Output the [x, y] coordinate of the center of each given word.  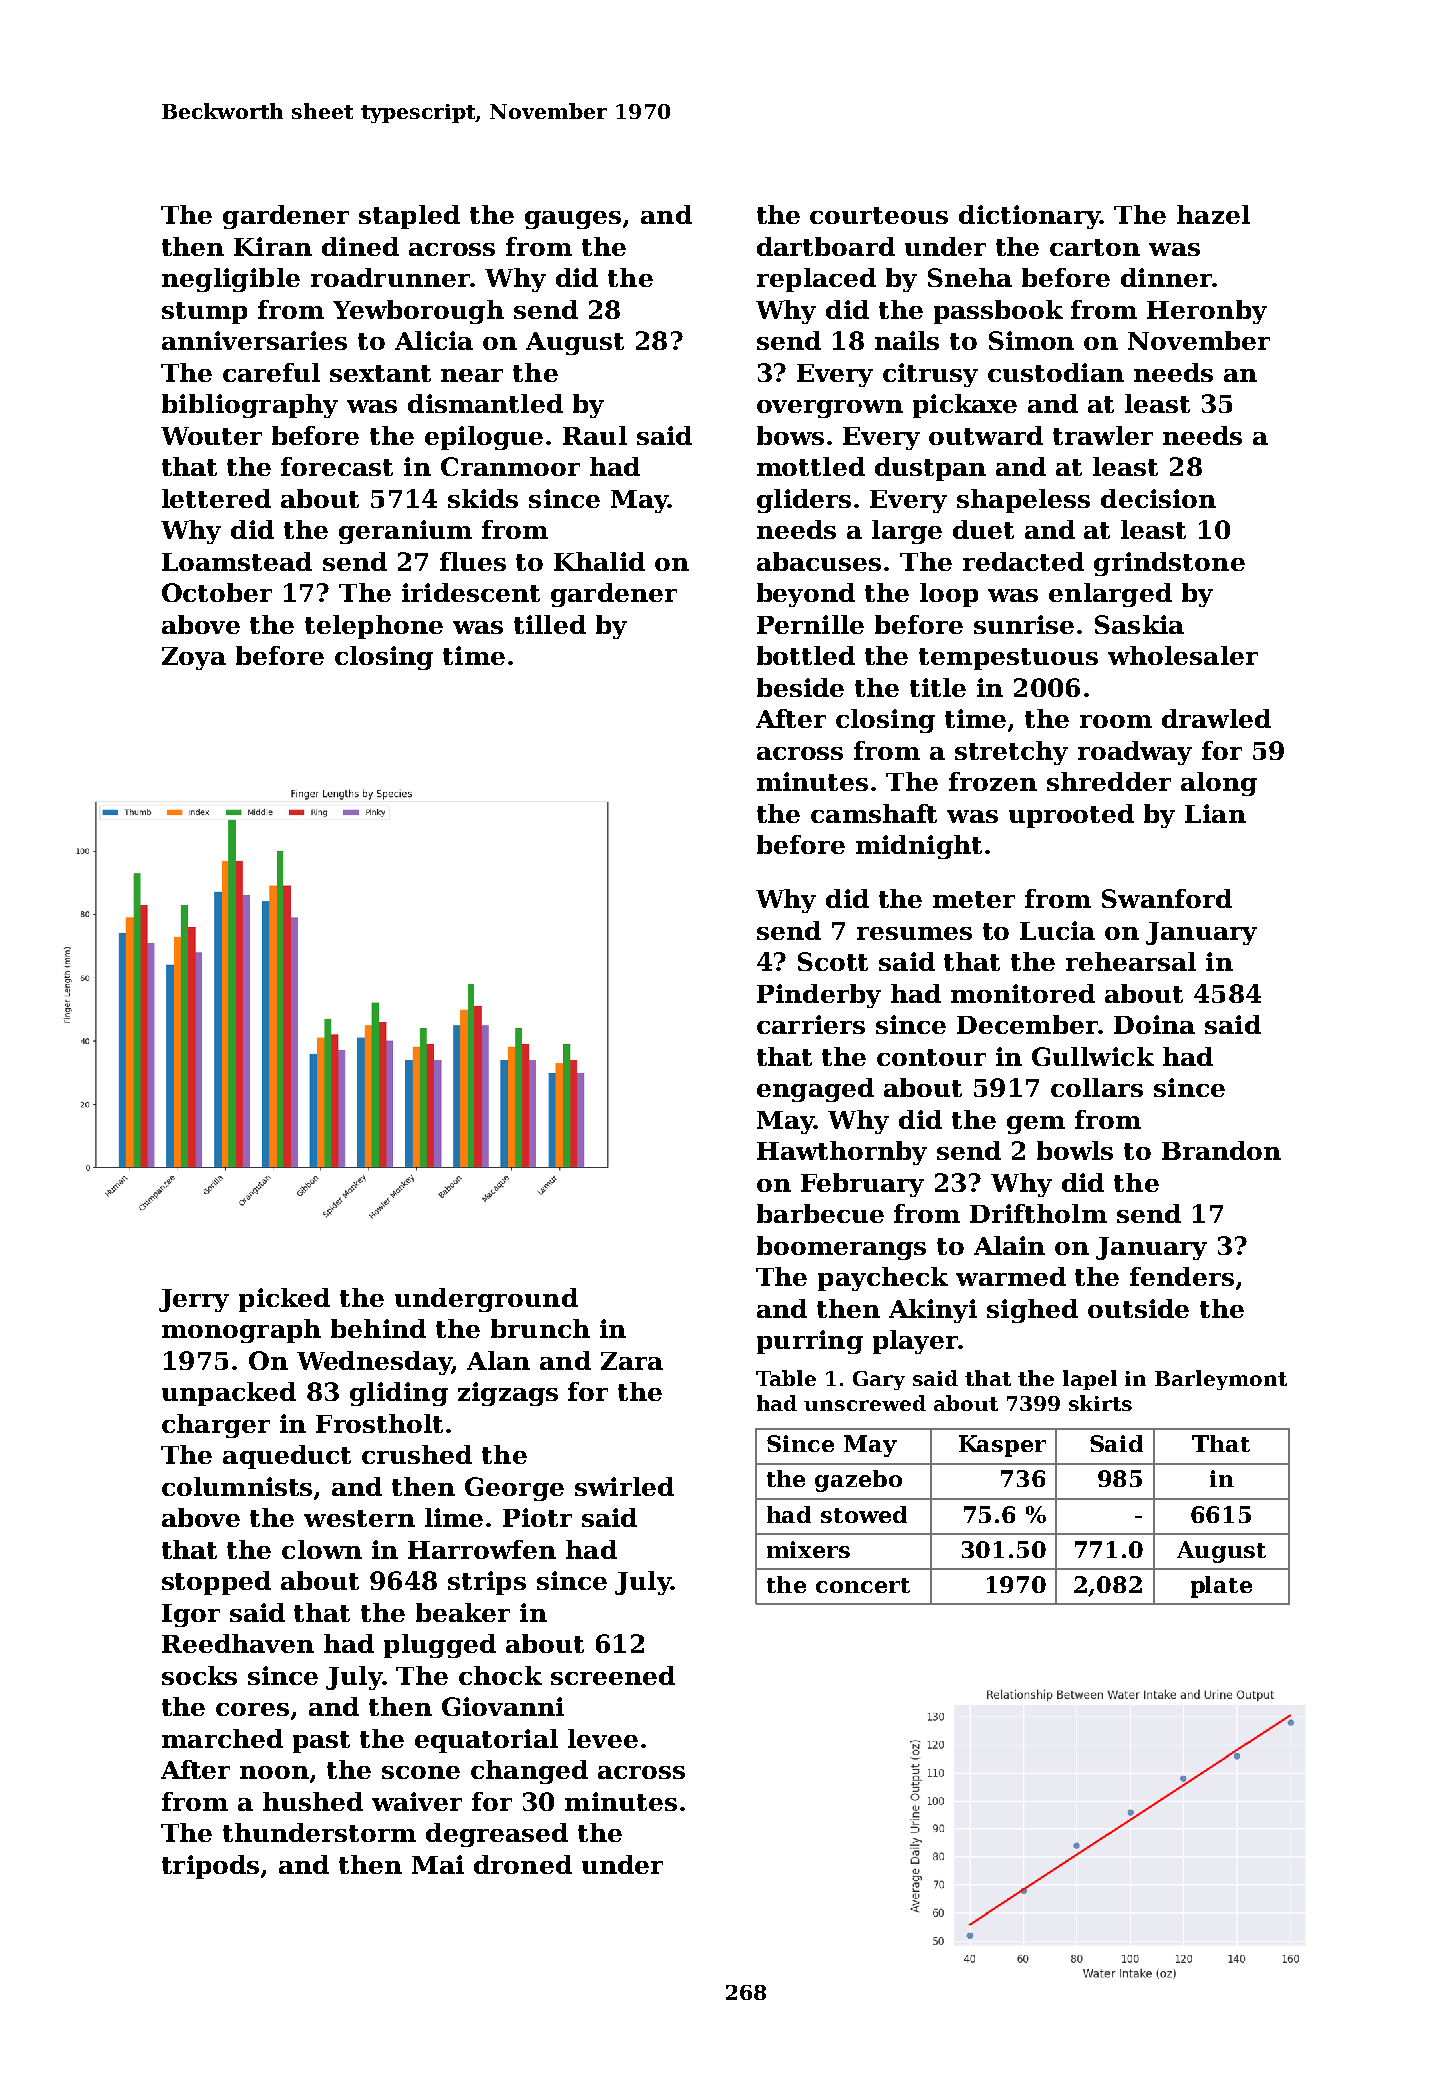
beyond [806, 595]
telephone [374, 627]
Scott [833, 961]
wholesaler [1183, 655]
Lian [1215, 813]
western [359, 1518]
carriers [811, 1024]
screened [613, 1675]
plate [1221, 1587]
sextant [380, 373]
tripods [210, 1867]
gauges [573, 220]
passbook [998, 312]
